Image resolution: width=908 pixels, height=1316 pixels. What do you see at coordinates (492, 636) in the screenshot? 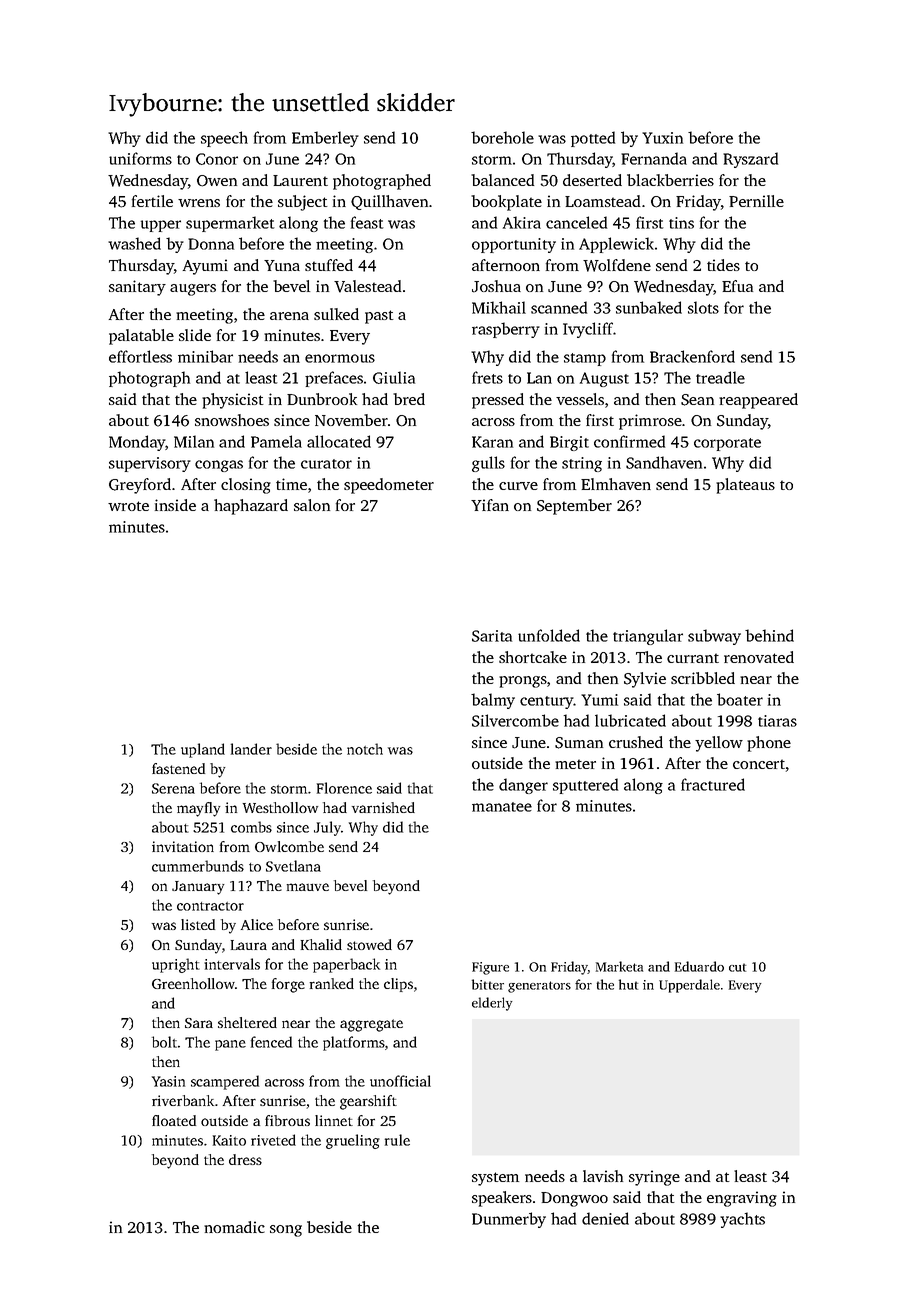
I see `Sarita` at bounding box center [492, 636].
